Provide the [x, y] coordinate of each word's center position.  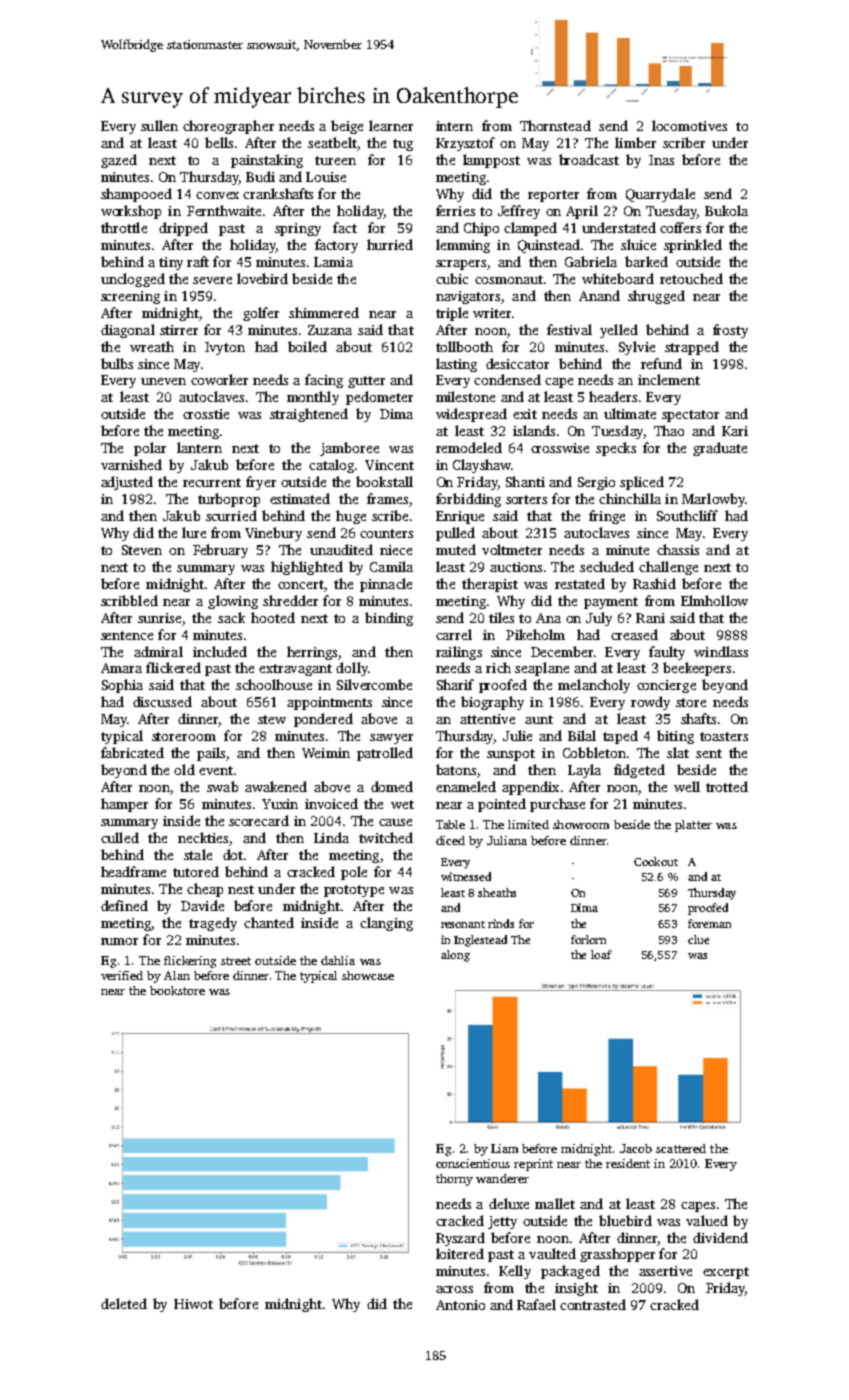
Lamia [333, 262]
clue [698, 939]
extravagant [295, 670]
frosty [730, 331]
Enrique [460, 517]
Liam [504, 1148]
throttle [124, 227]
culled [120, 837]
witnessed [466, 876]
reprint [533, 1165]
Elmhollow [714, 600]
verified [122, 975]
